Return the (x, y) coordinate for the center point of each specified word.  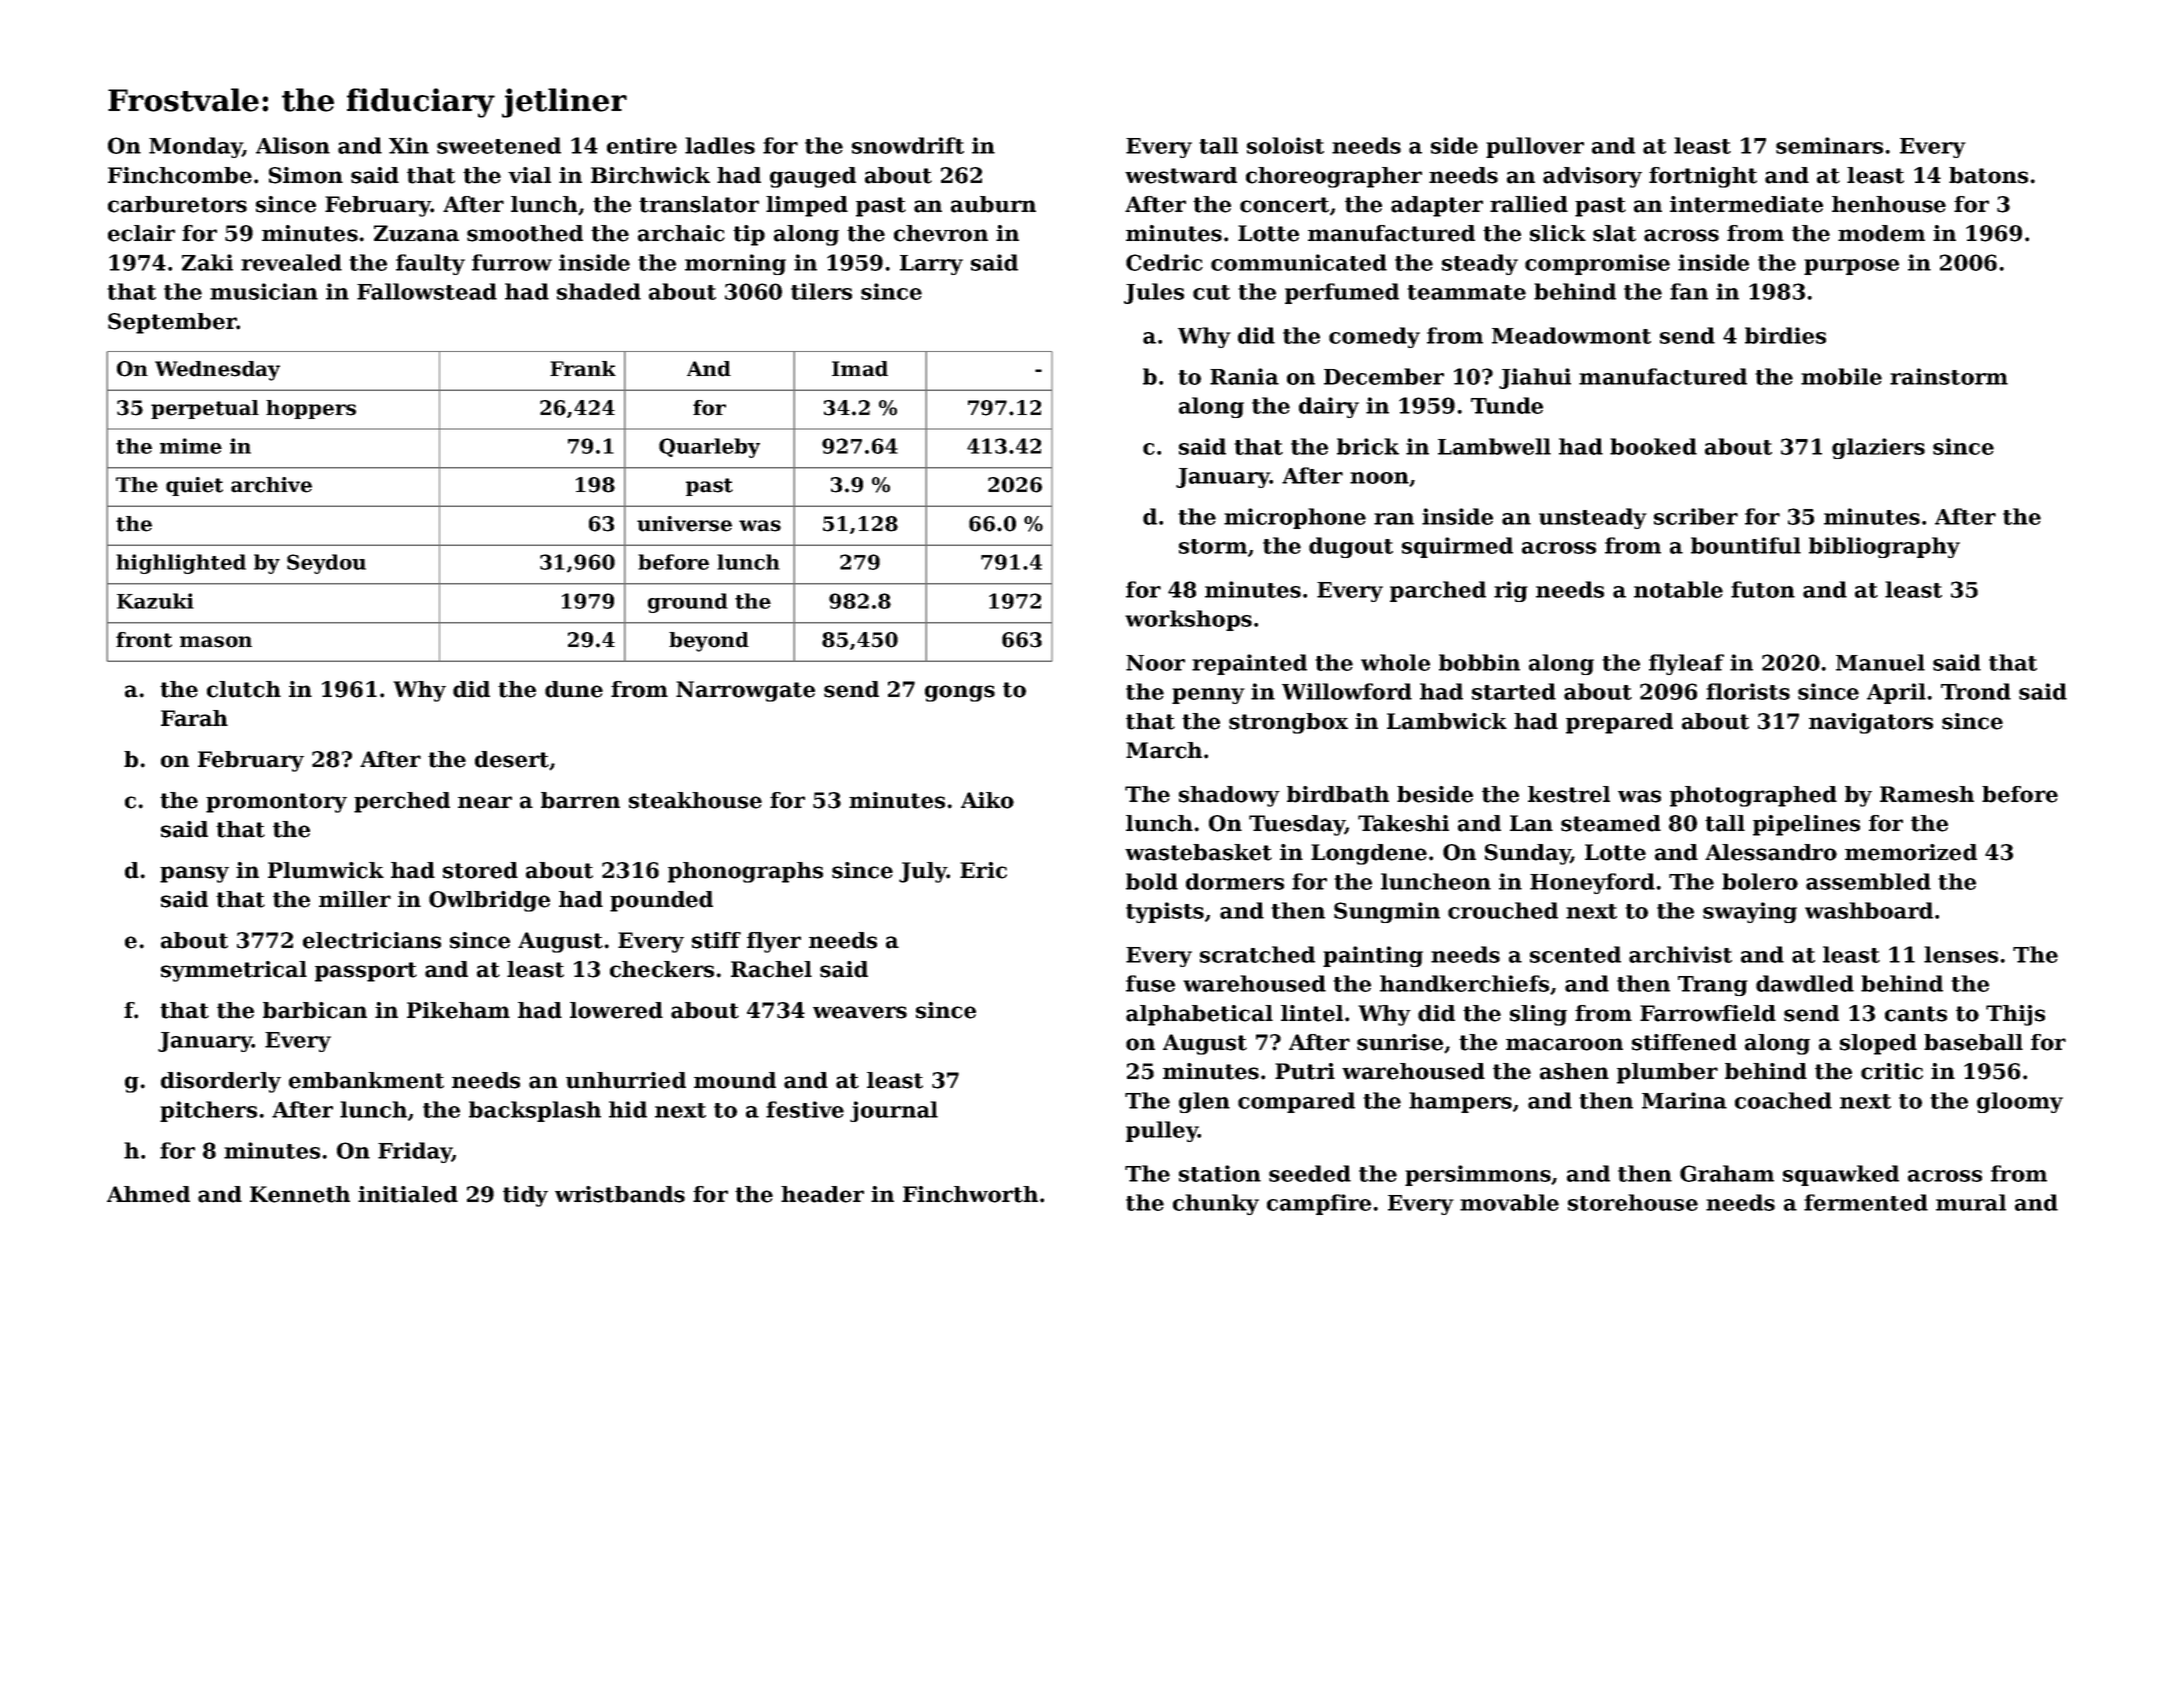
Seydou (326, 564)
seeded (1310, 1173)
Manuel (1880, 662)
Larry (931, 265)
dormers (1235, 881)
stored (480, 870)
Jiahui (1535, 378)
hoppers (311, 409)
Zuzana (416, 233)
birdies (1785, 335)
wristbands (620, 1194)
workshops (1188, 620)
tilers (821, 291)
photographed (1753, 796)
